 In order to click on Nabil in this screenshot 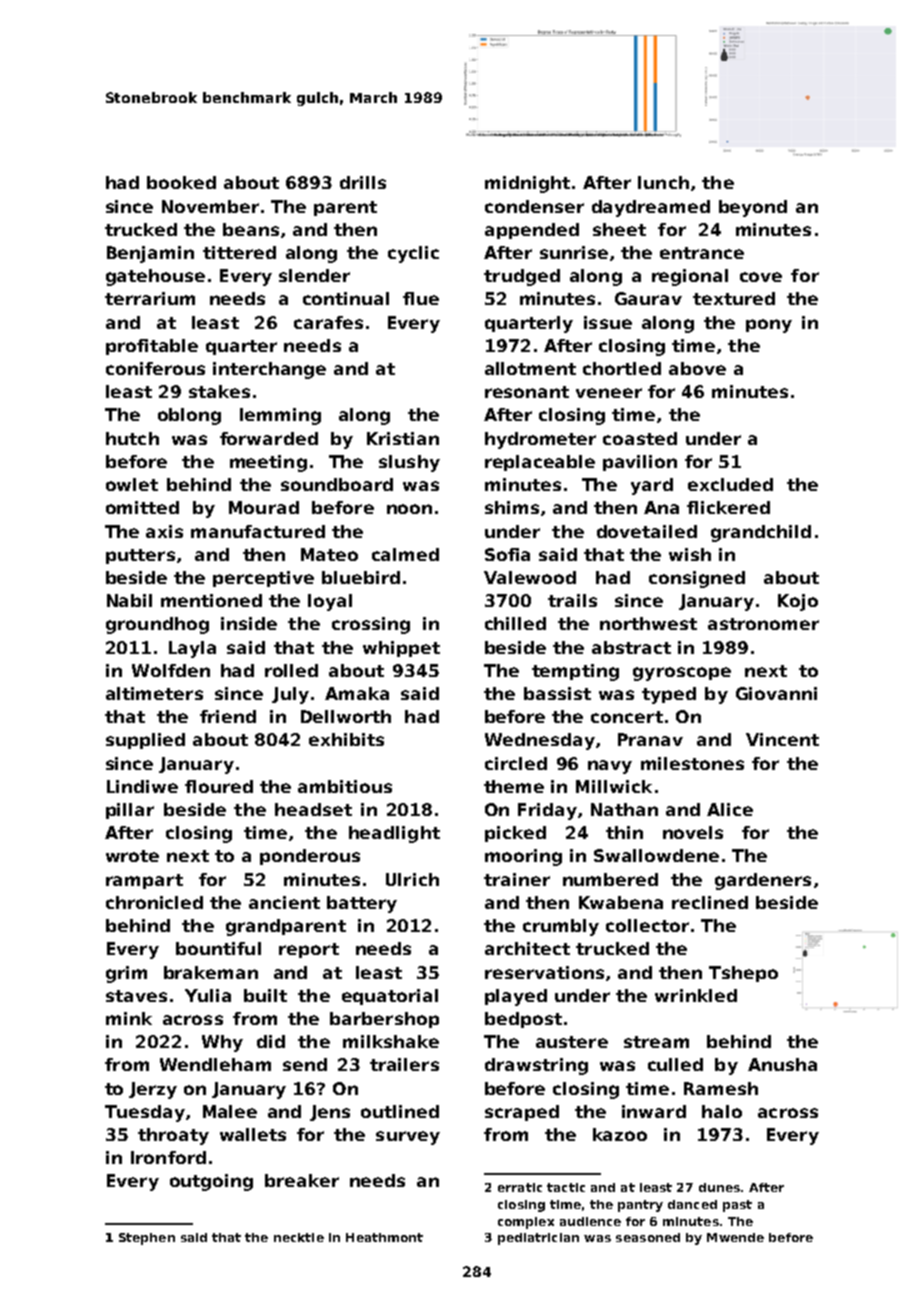, I will do `click(129, 600)`.
